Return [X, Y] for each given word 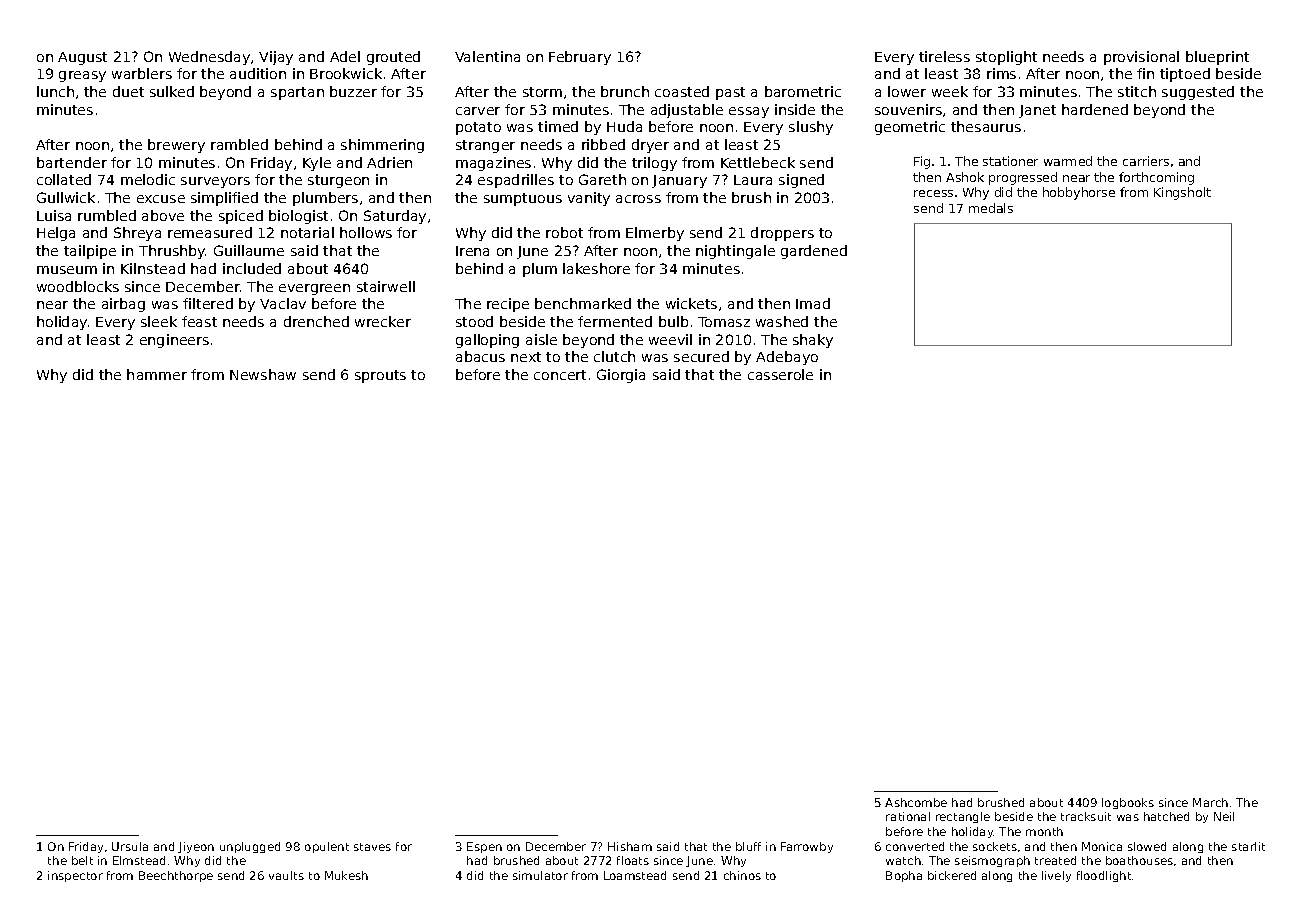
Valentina [487, 56]
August [82, 58]
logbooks [1128, 803]
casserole [780, 374]
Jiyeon [196, 847]
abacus [480, 356]
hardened [1095, 109]
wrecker [383, 321]
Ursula [130, 846]
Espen [484, 847]
